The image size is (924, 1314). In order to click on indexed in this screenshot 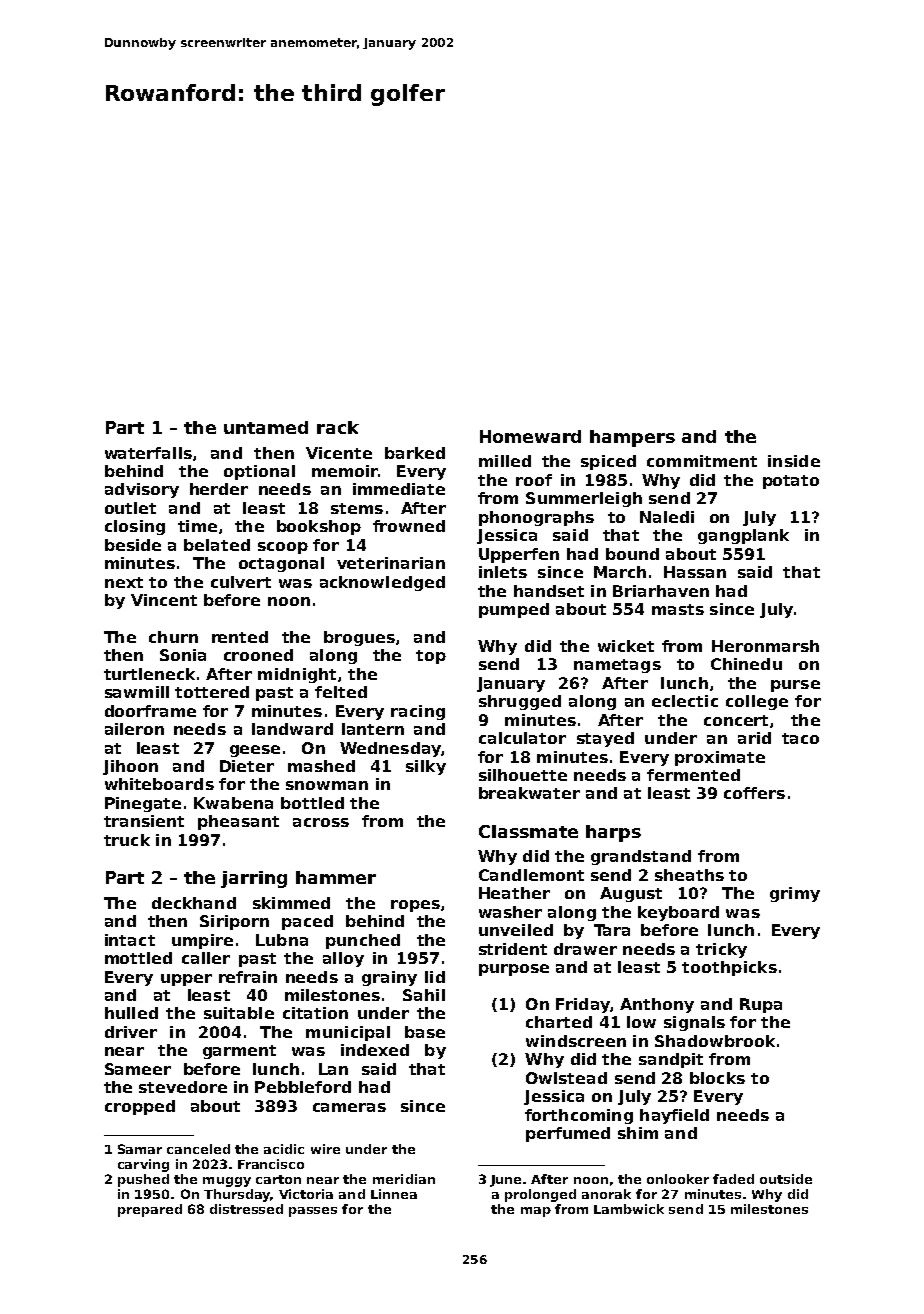, I will do `click(375, 1050)`.
